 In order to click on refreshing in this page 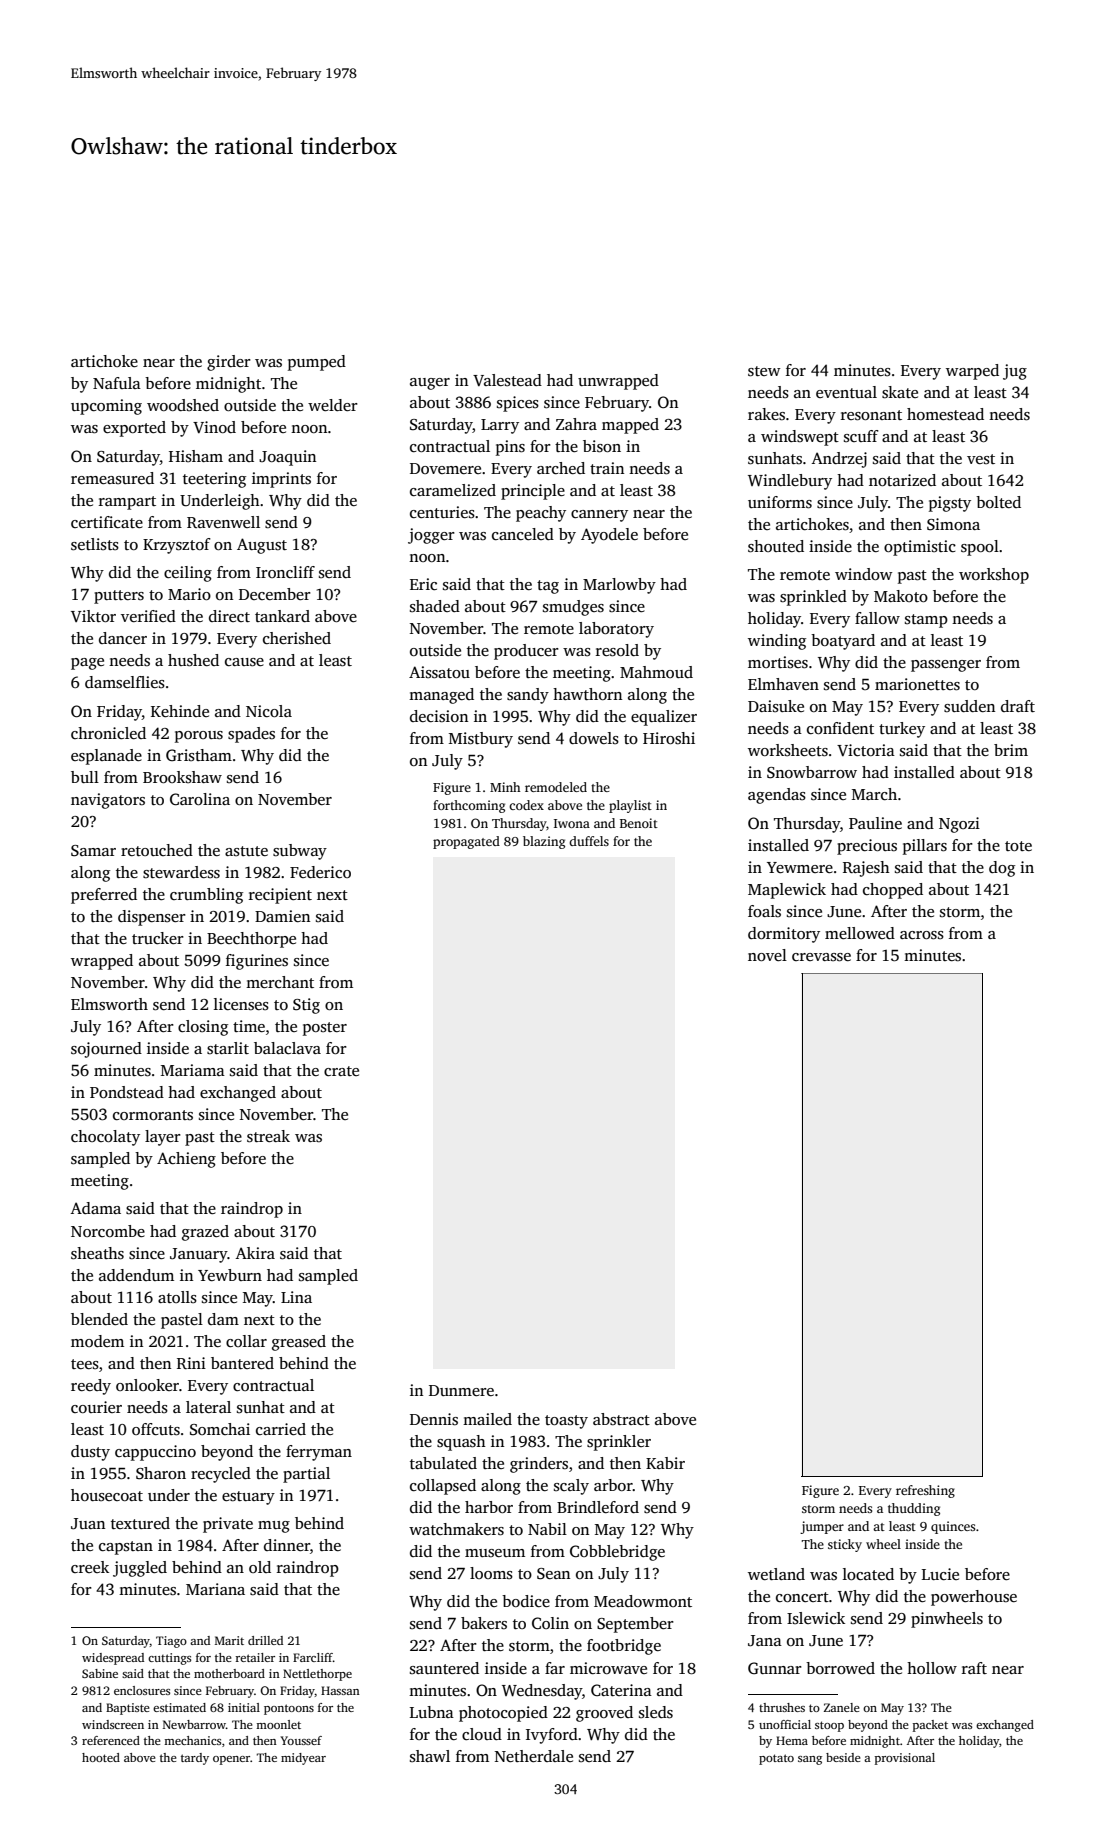, I will do `click(925, 1491)`.
